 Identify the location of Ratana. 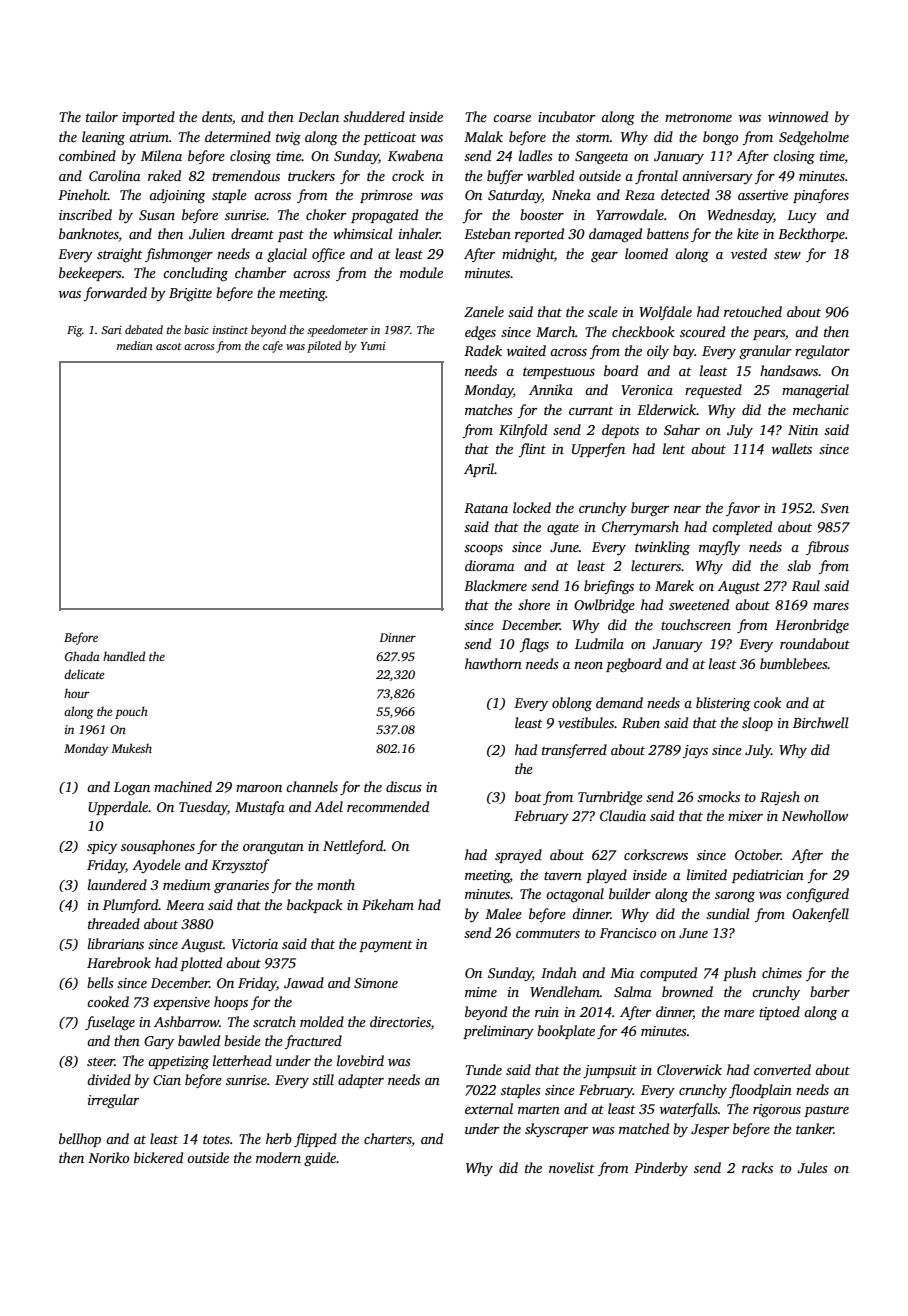
(486, 508).
